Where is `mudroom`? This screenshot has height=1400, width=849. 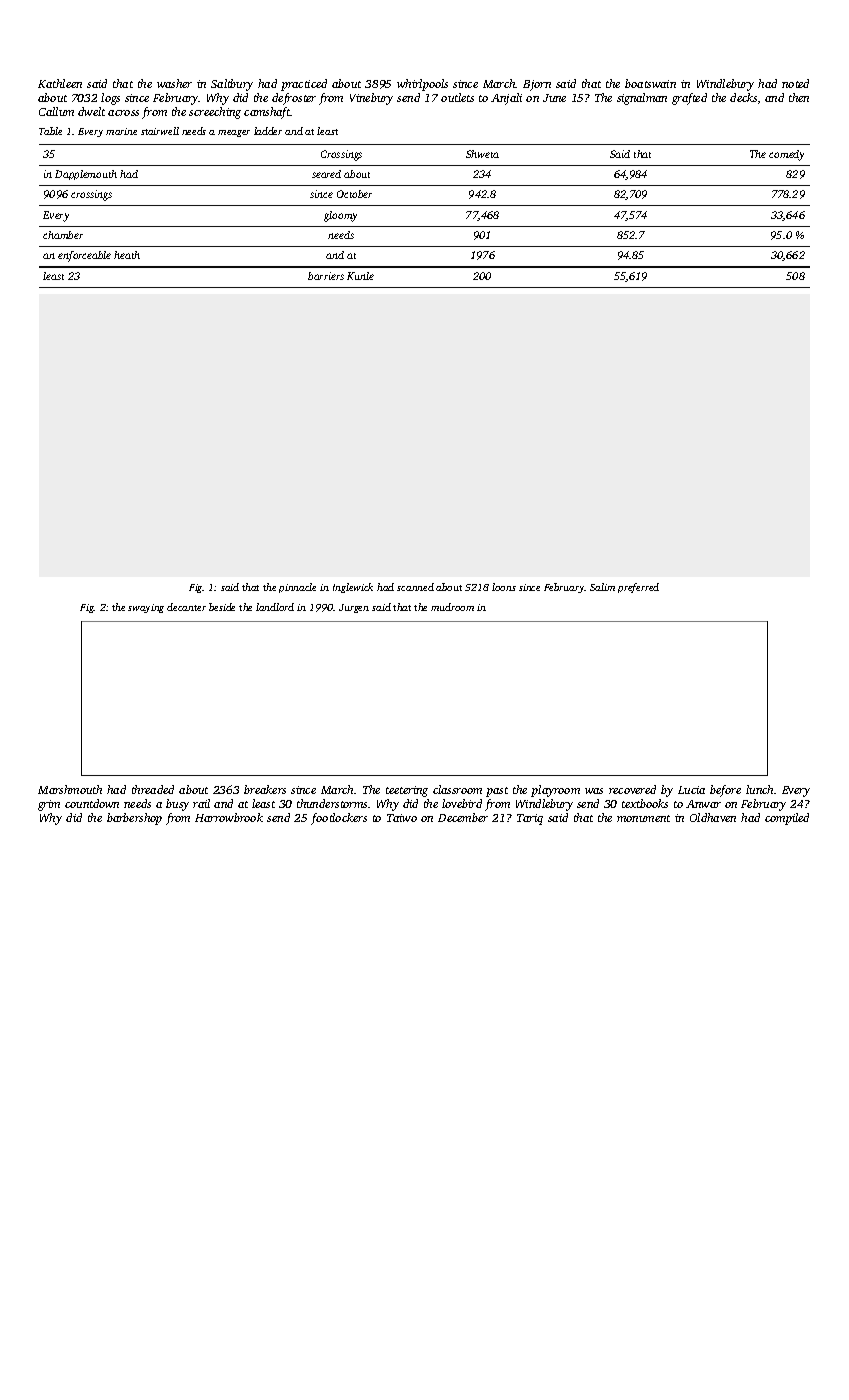
mudroom is located at coordinates (452, 607).
